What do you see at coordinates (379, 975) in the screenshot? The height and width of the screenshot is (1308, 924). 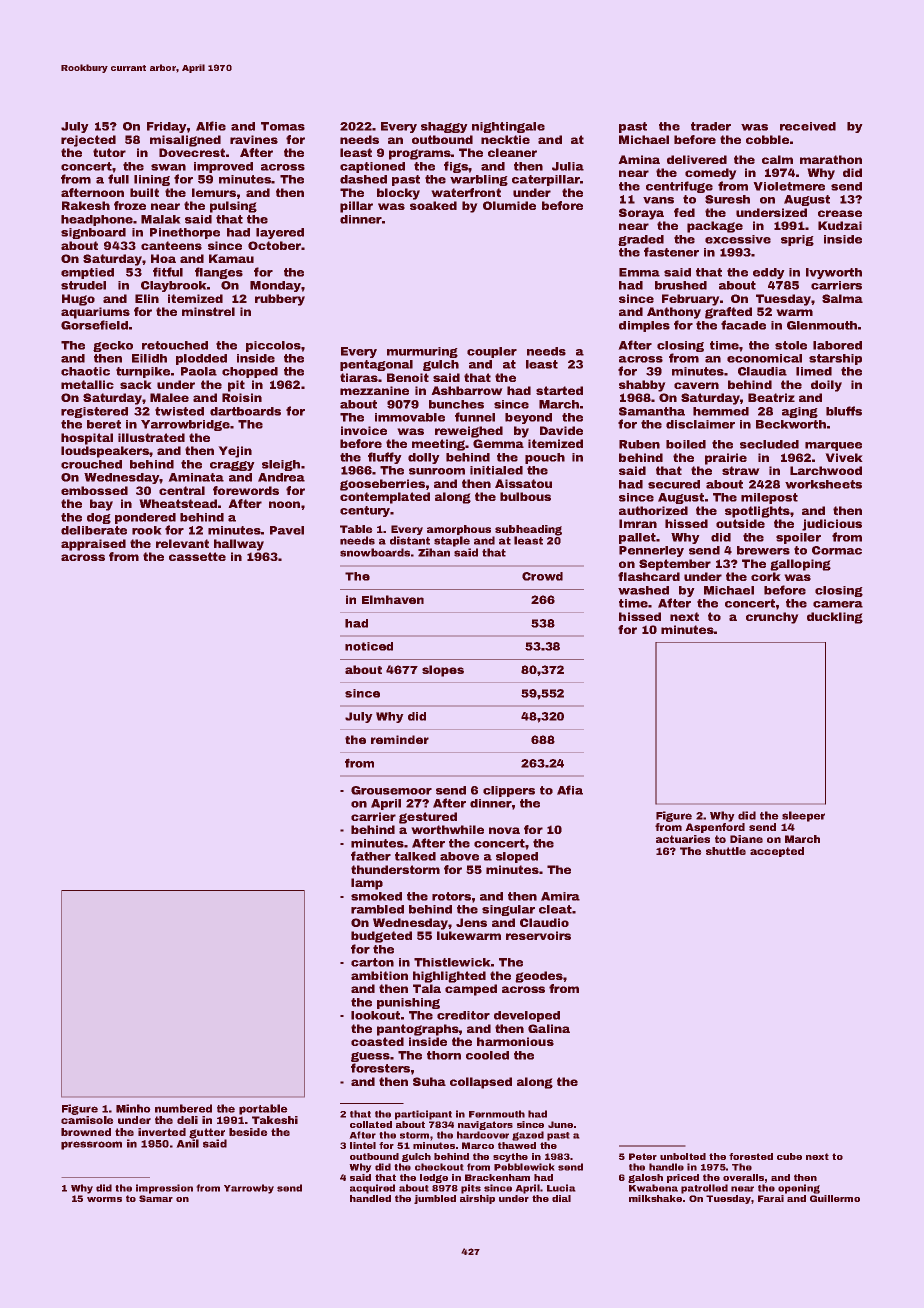 I see `ambition` at bounding box center [379, 975].
